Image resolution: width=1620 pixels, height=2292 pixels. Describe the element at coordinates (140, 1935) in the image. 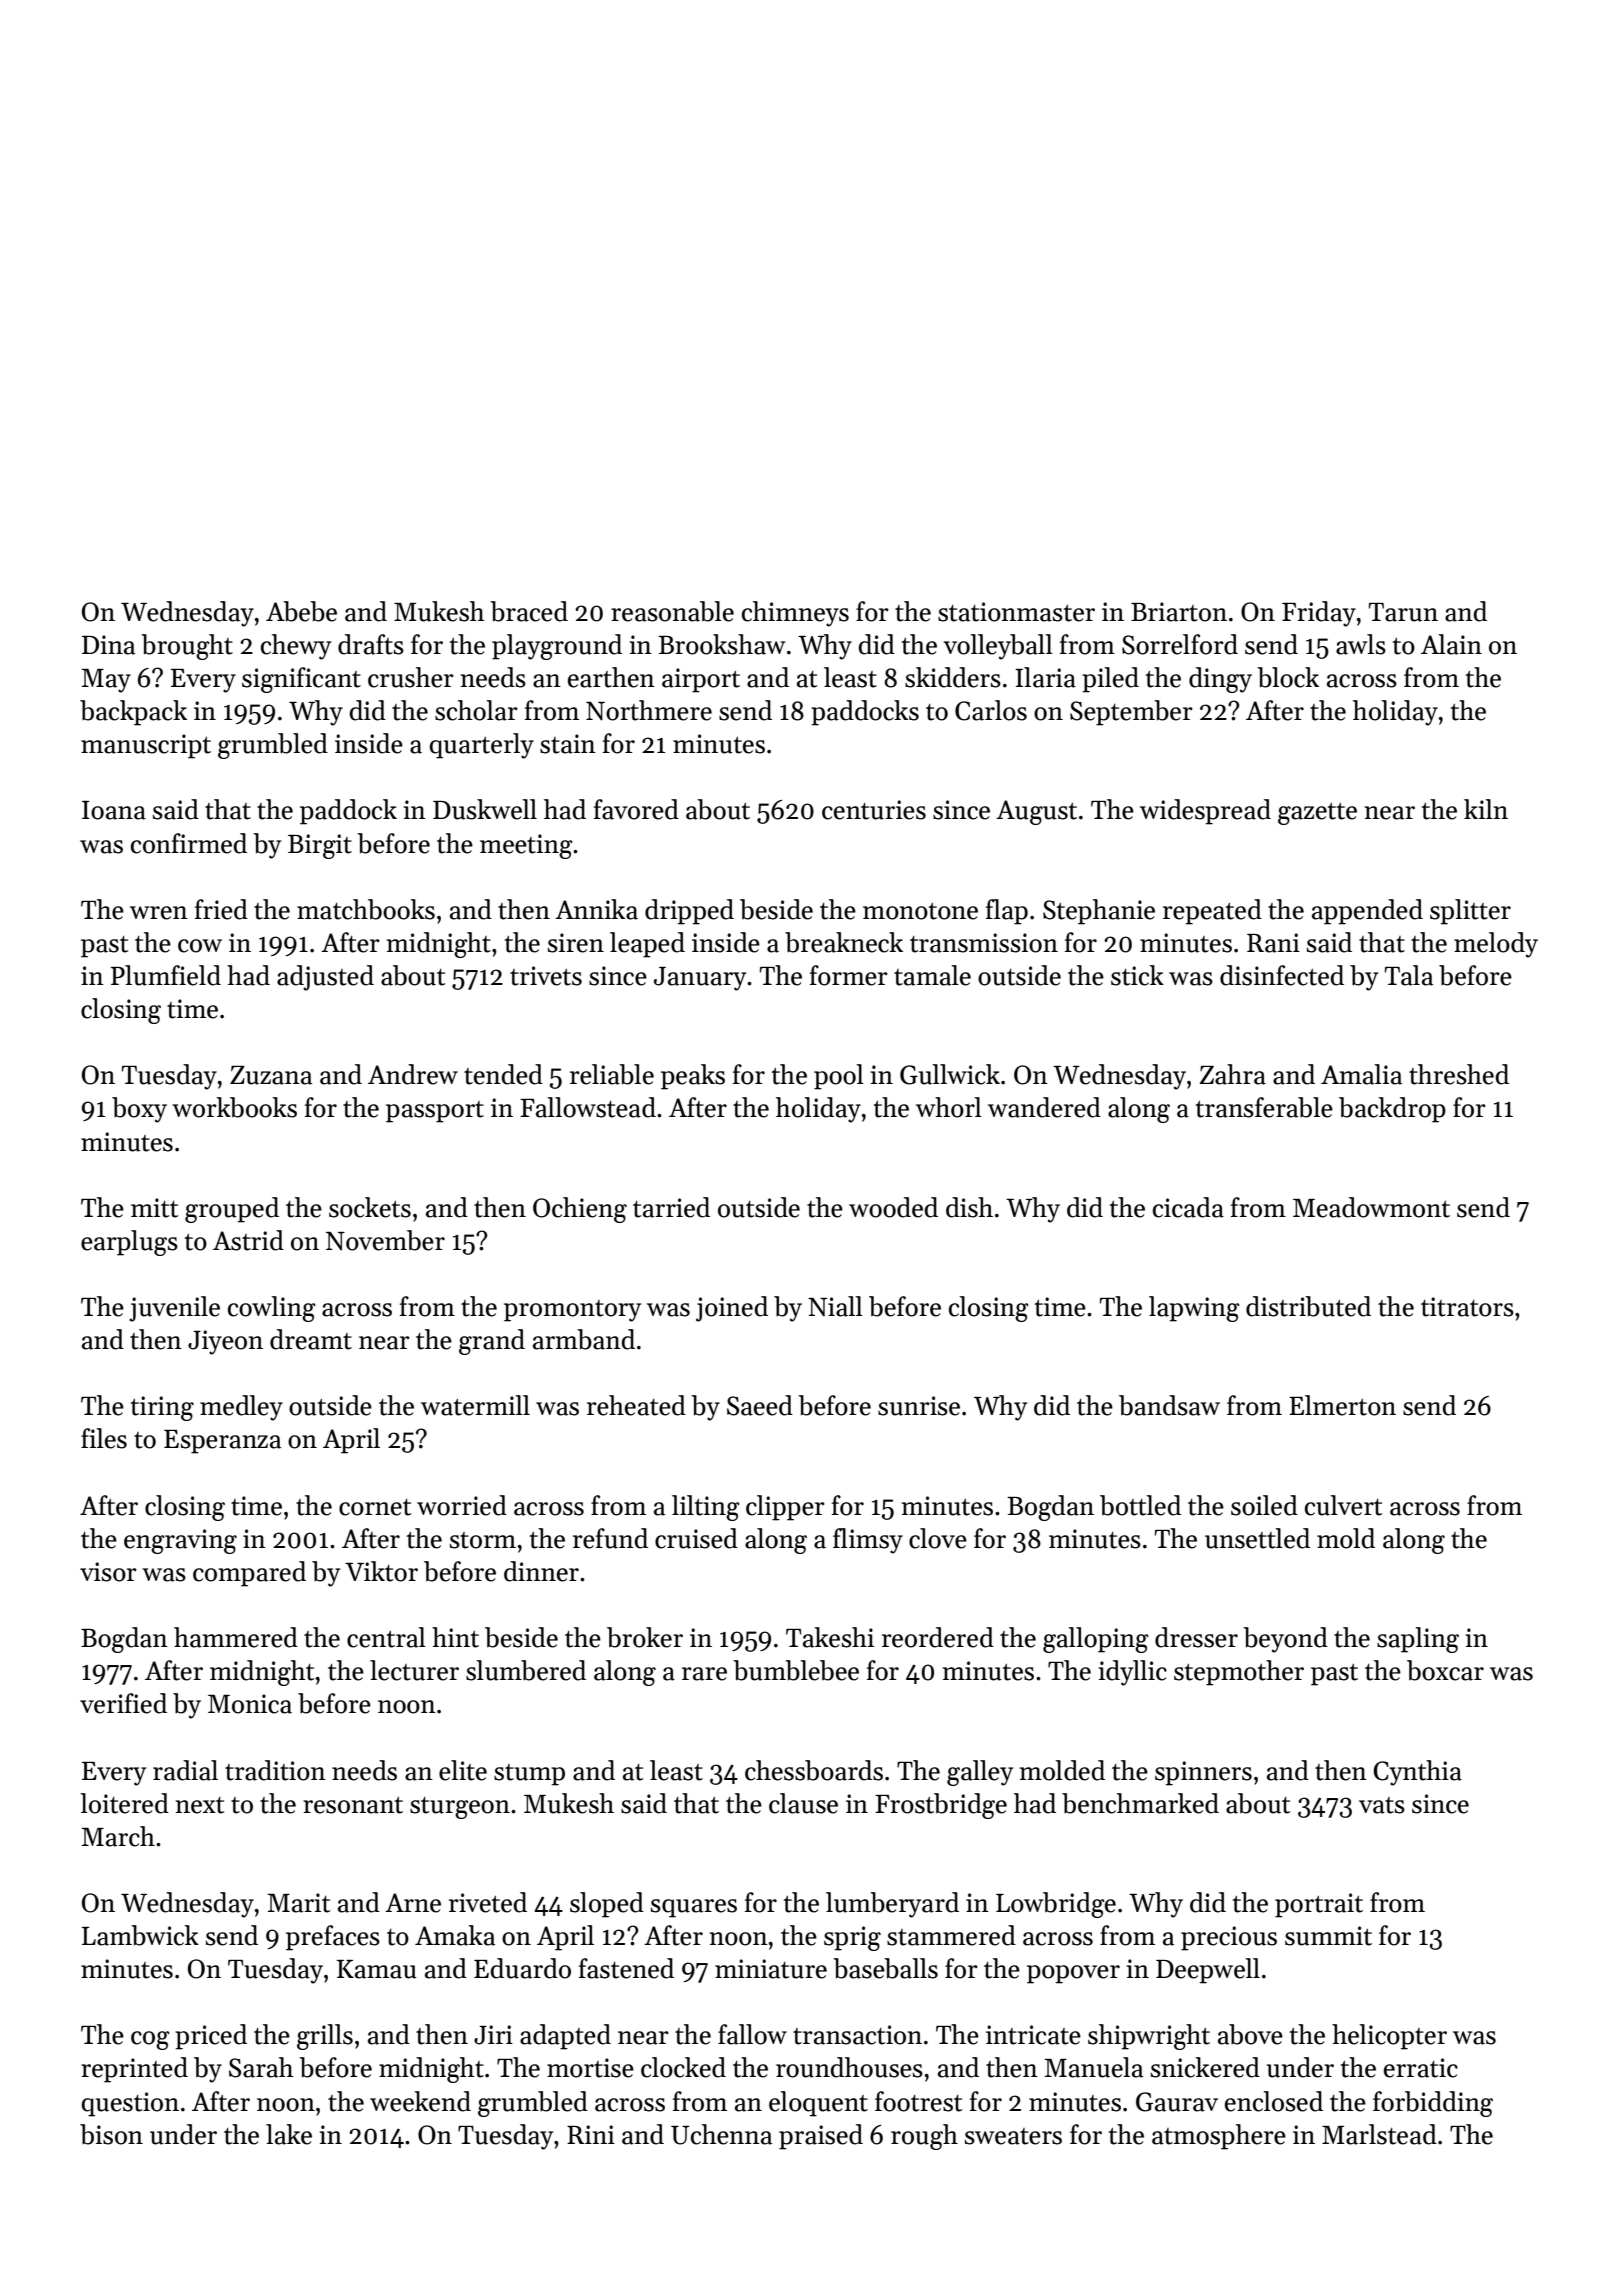

I see `Lambwick` at that location.
